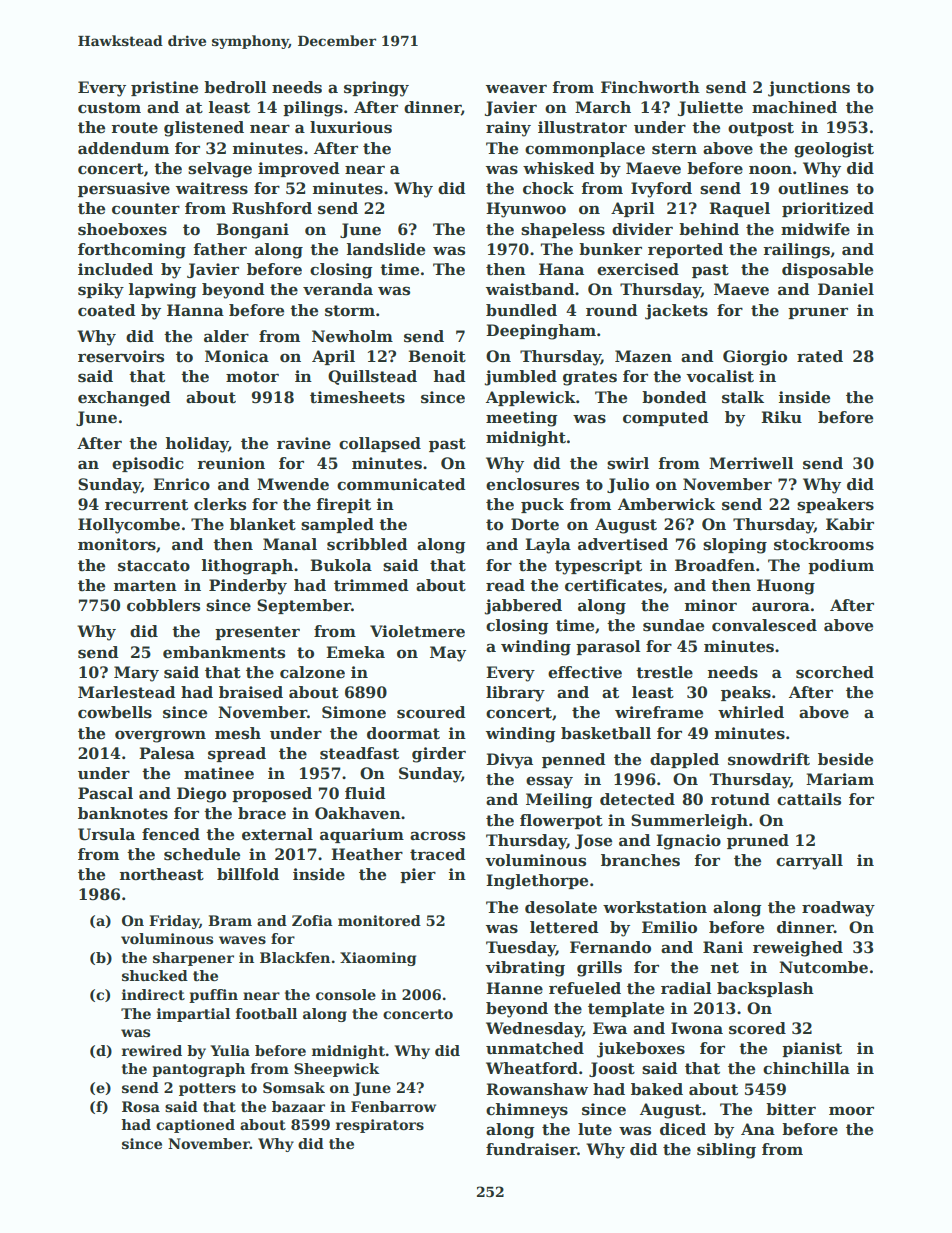 The image size is (952, 1233). What do you see at coordinates (195, 1126) in the screenshot?
I see `captioned` at bounding box center [195, 1126].
